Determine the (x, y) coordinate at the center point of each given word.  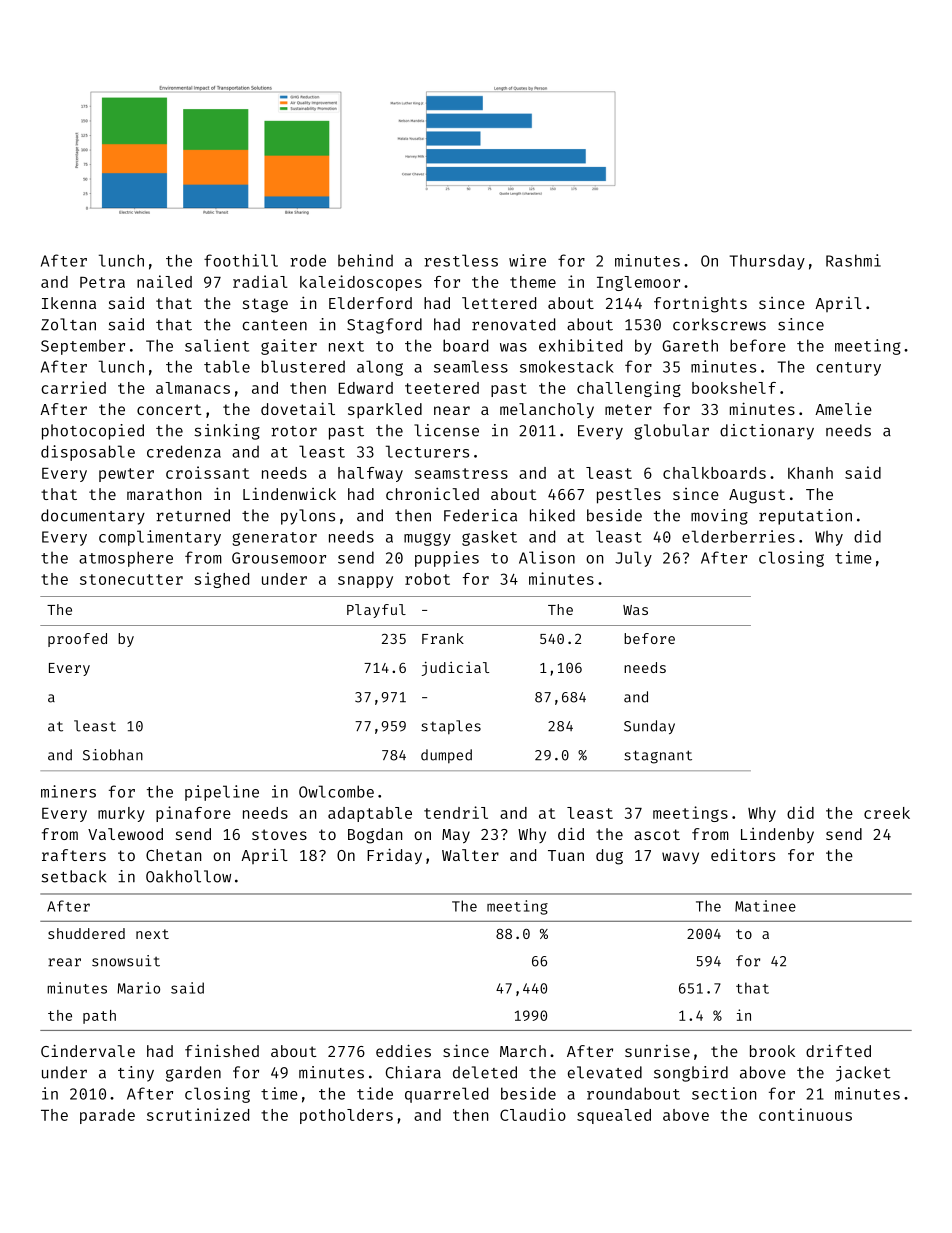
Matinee (765, 906)
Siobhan (113, 755)
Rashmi (853, 260)
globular (671, 432)
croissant (207, 472)
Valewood (125, 834)
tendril (456, 812)
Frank (443, 638)
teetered (442, 388)
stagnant (658, 757)
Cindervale (88, 1050)
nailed (164, 281)
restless (461, 260)
